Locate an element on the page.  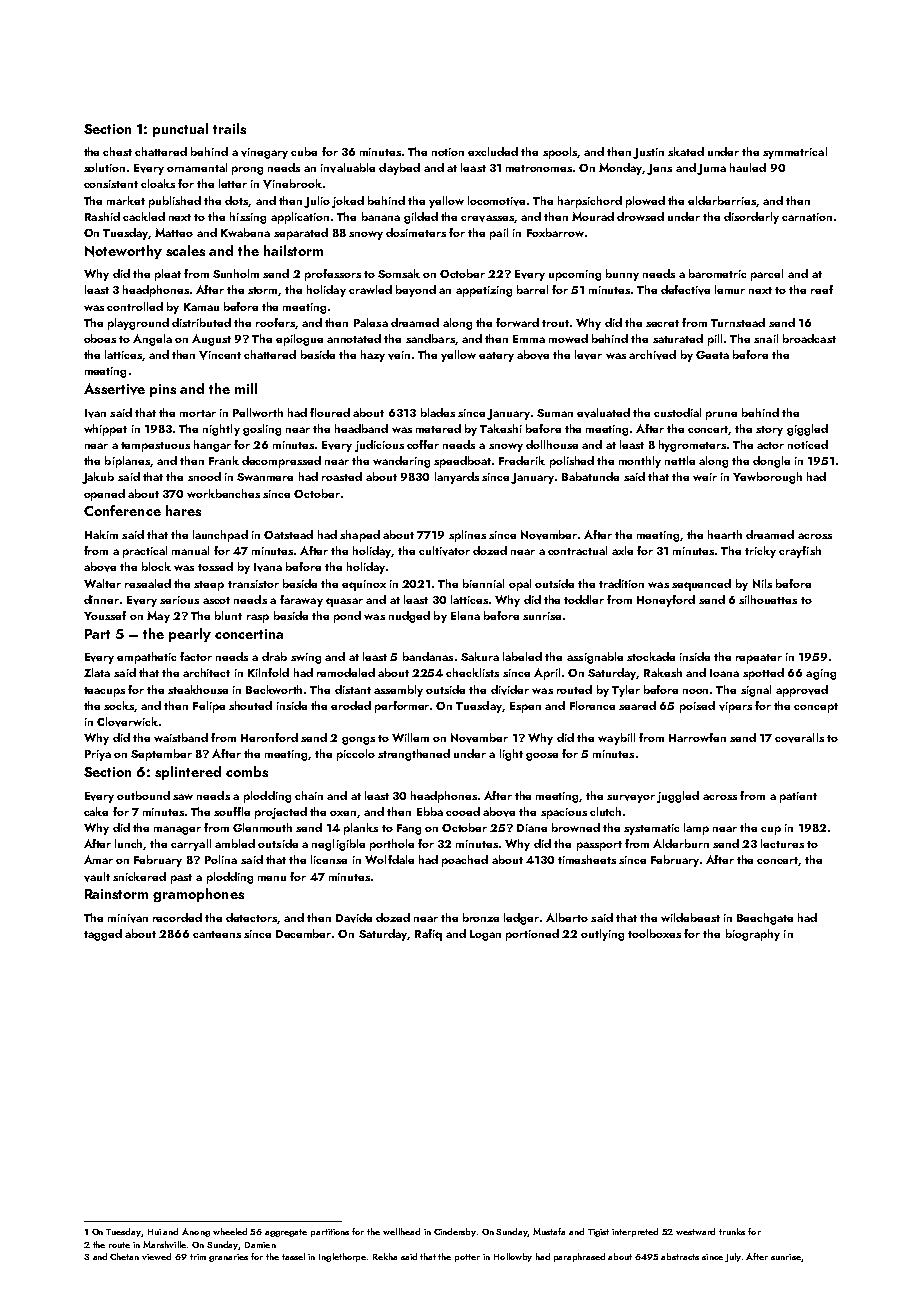
canteens is located at coordinates (217, 934).
